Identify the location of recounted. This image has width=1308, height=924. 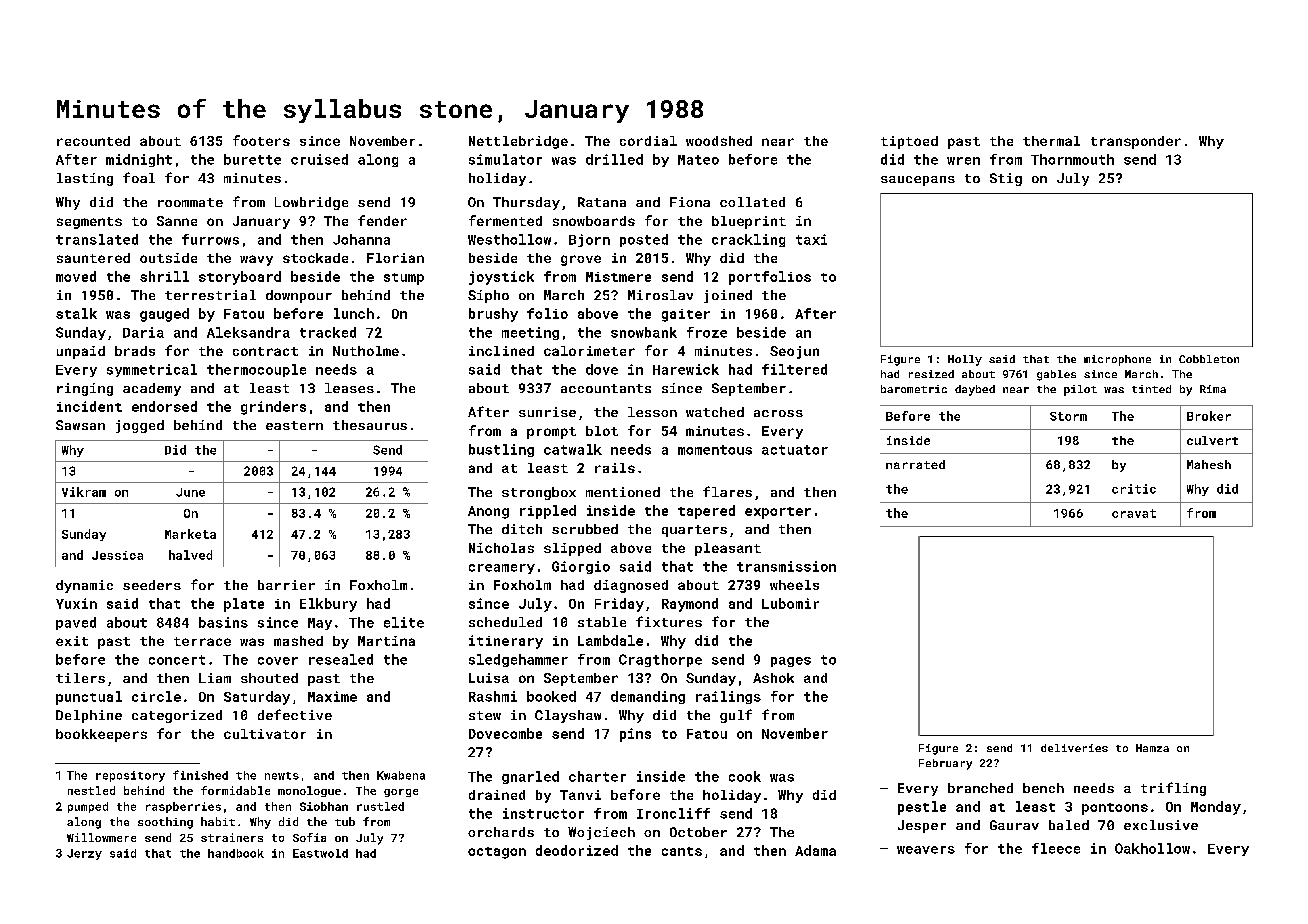
(93, 141).
